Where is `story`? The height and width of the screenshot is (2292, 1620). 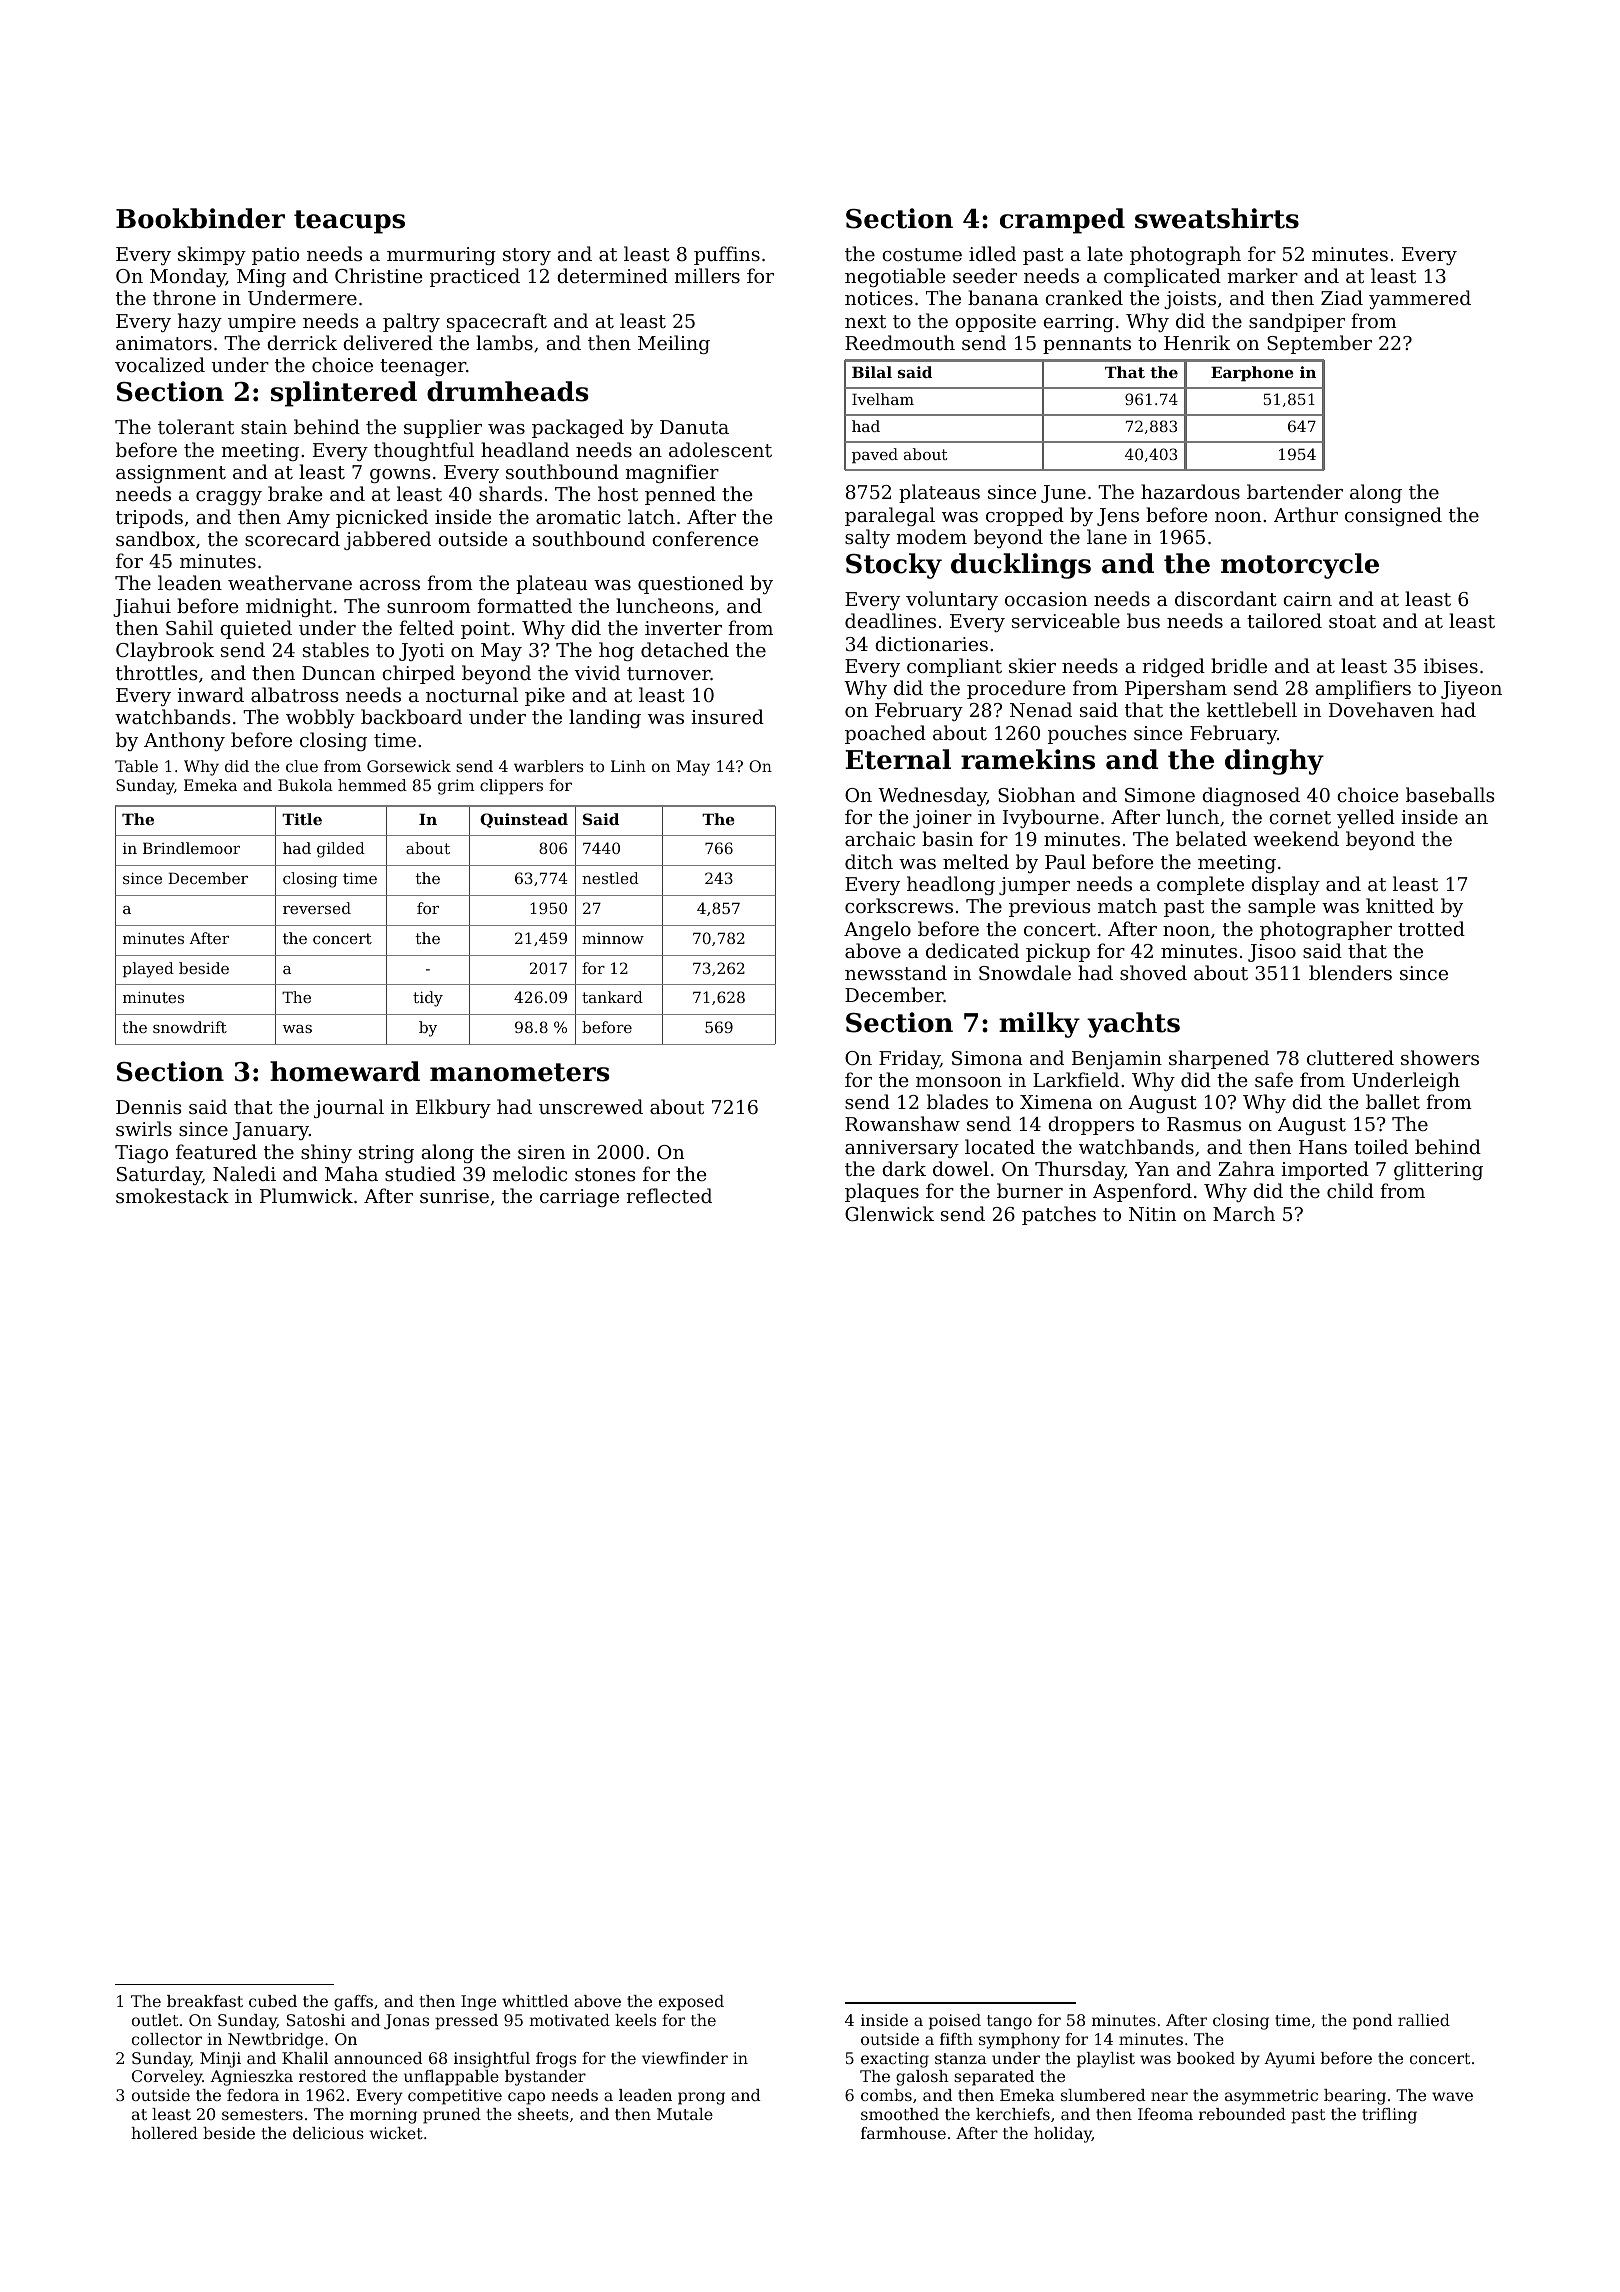
story is located at coordinates (527, 256).
